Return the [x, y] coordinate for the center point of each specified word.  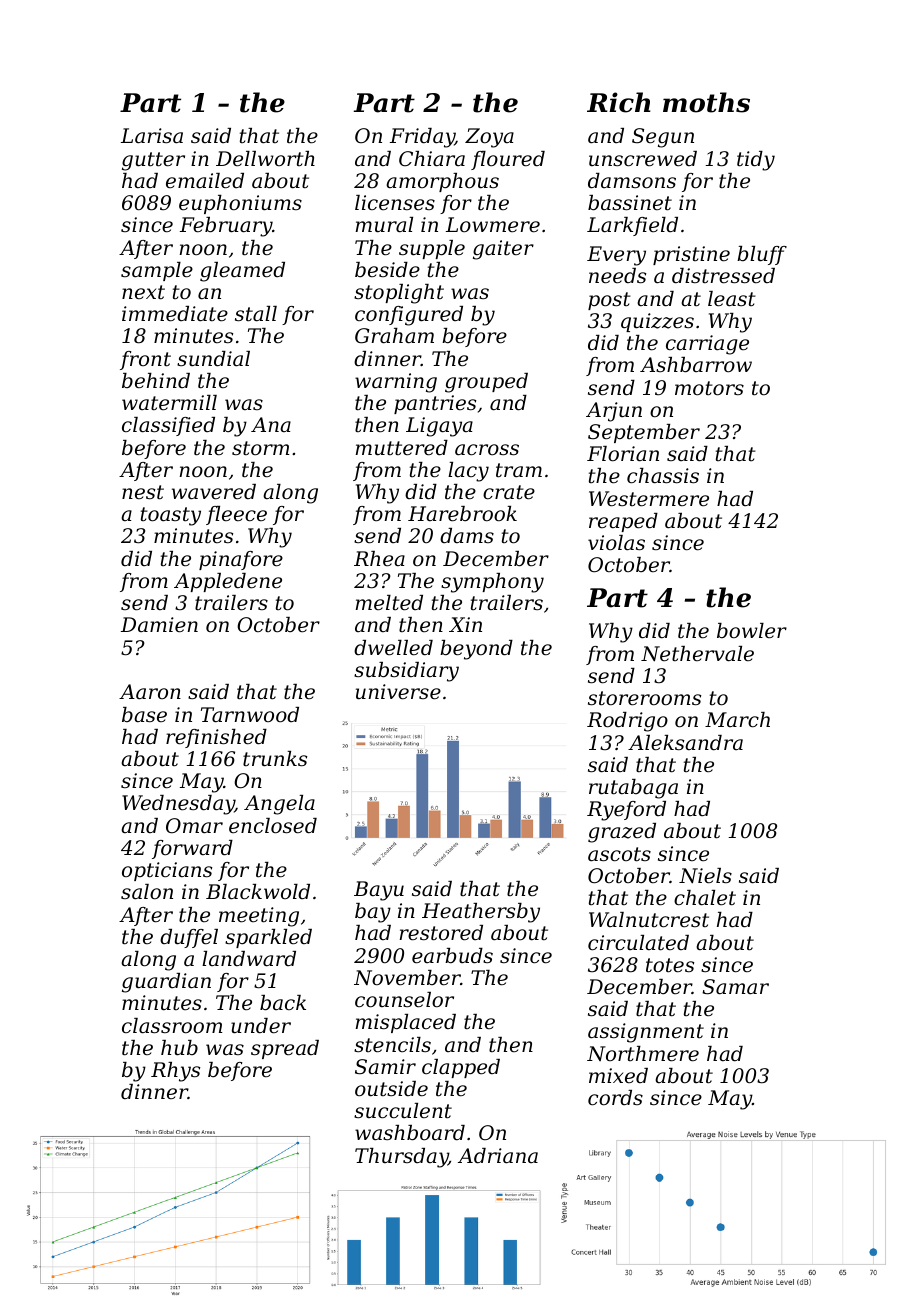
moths [706, 102]
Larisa [152, 136]
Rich [618, 102]
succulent [403, 1111]
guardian [166, 983]
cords [615, 1098]
